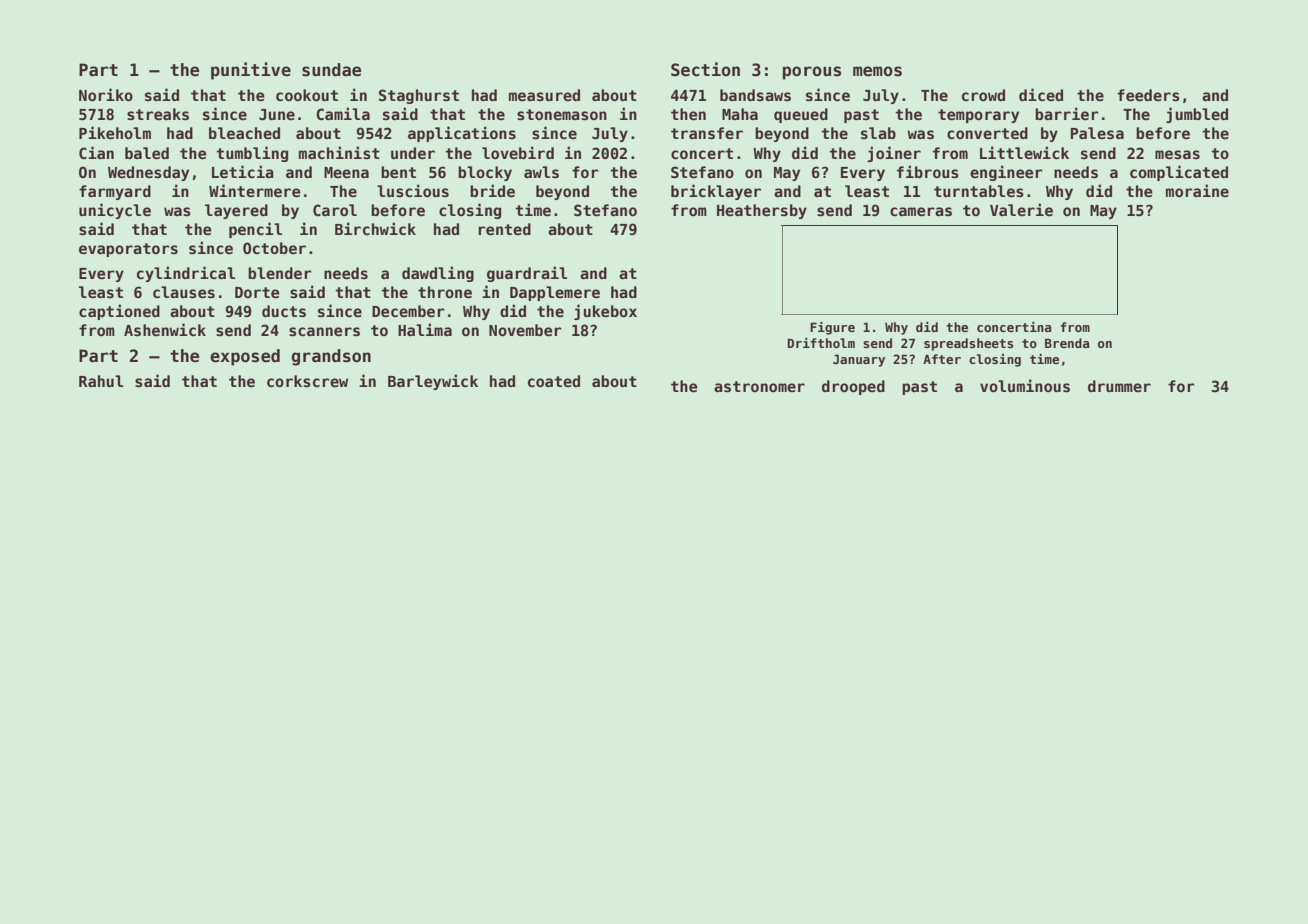 This screenshot has height=924, width=1308. What do you see at coordinates (707, 133) in the screenshot?
I see `transfer` at bounding box center [707, 133].
